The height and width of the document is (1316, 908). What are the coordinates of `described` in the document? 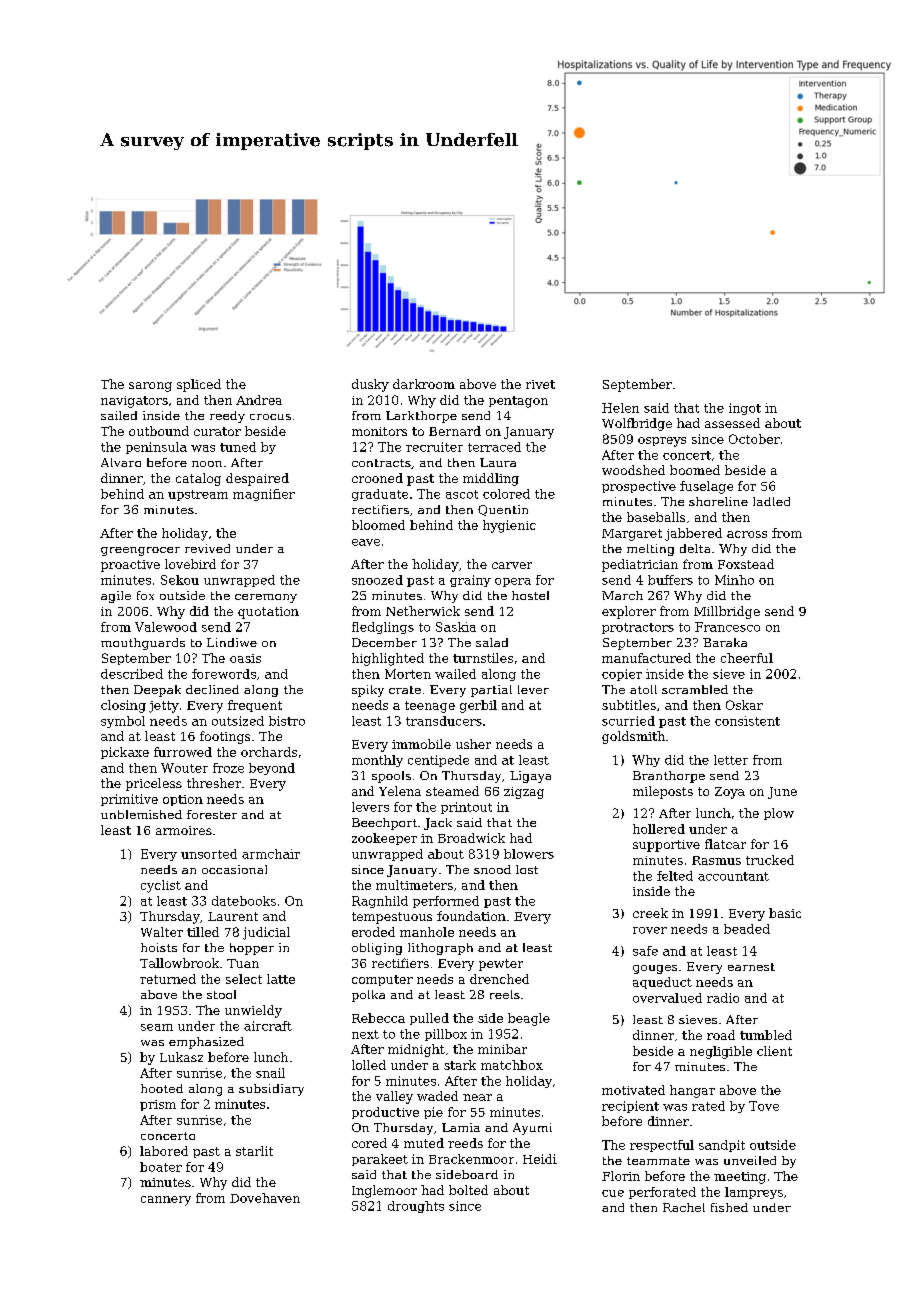 It's located at (132, 674).
